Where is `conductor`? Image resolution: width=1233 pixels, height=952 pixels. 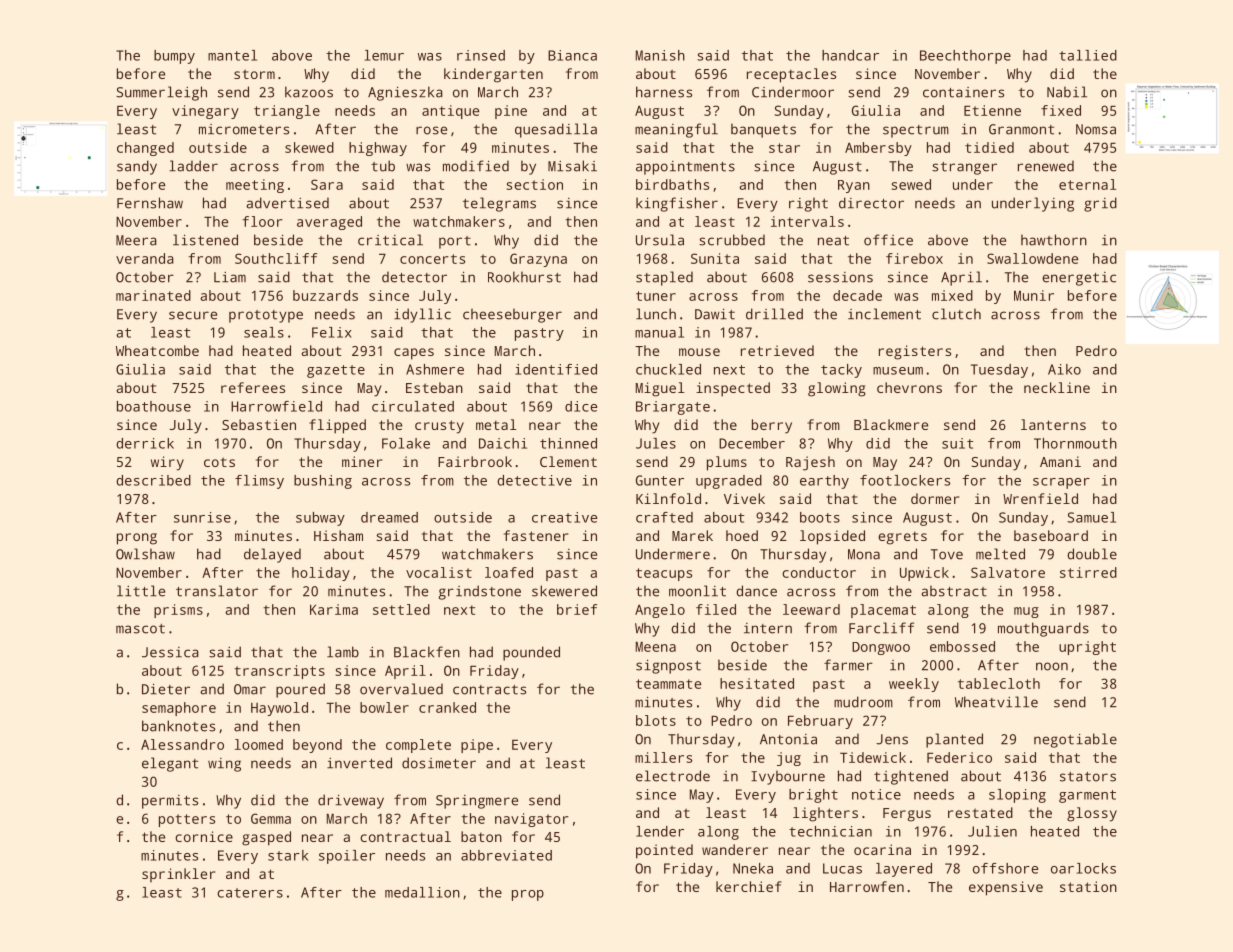
conductor is located at coordinates (819, 572).
